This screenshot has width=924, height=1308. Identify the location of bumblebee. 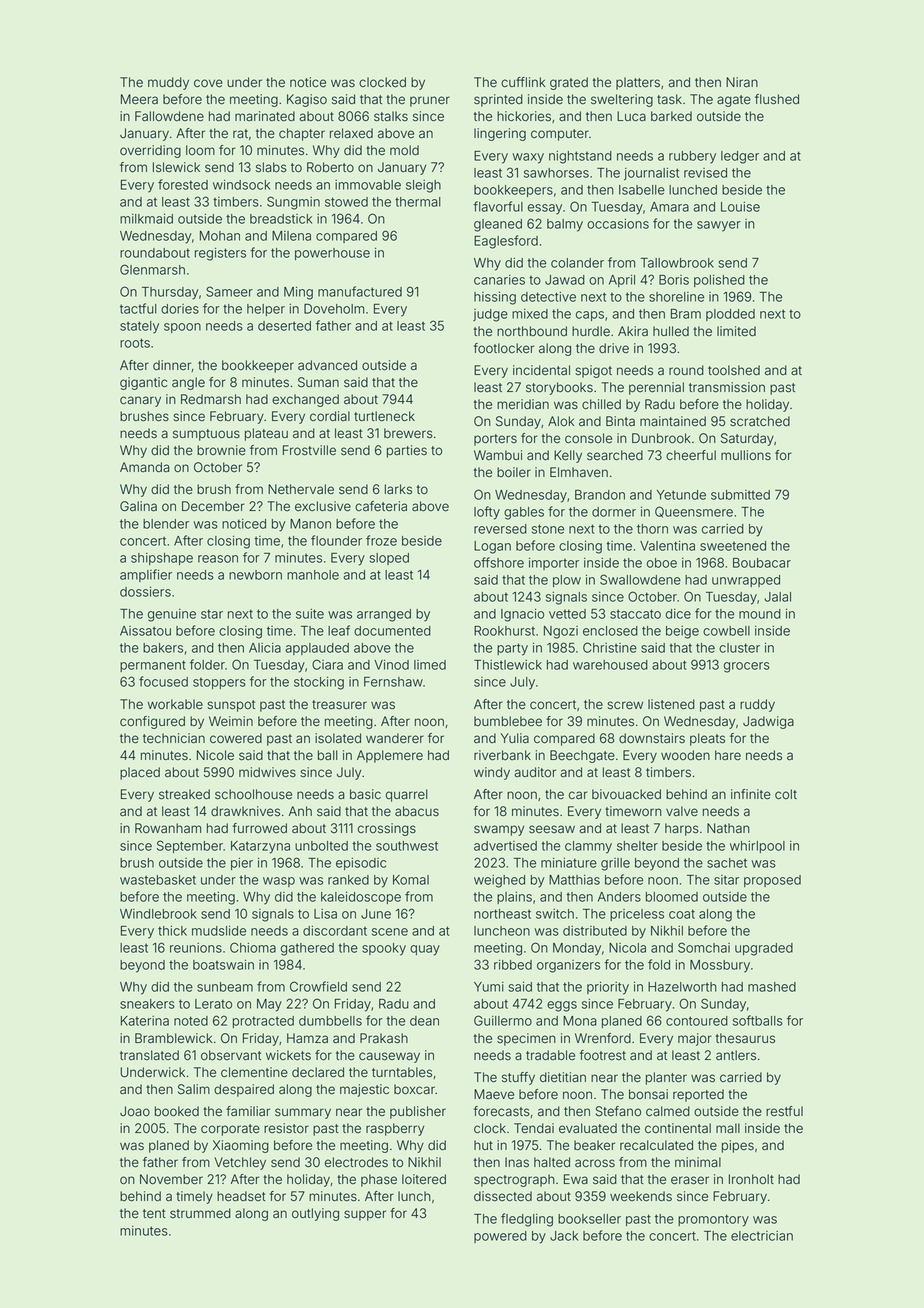
(508, 721).
